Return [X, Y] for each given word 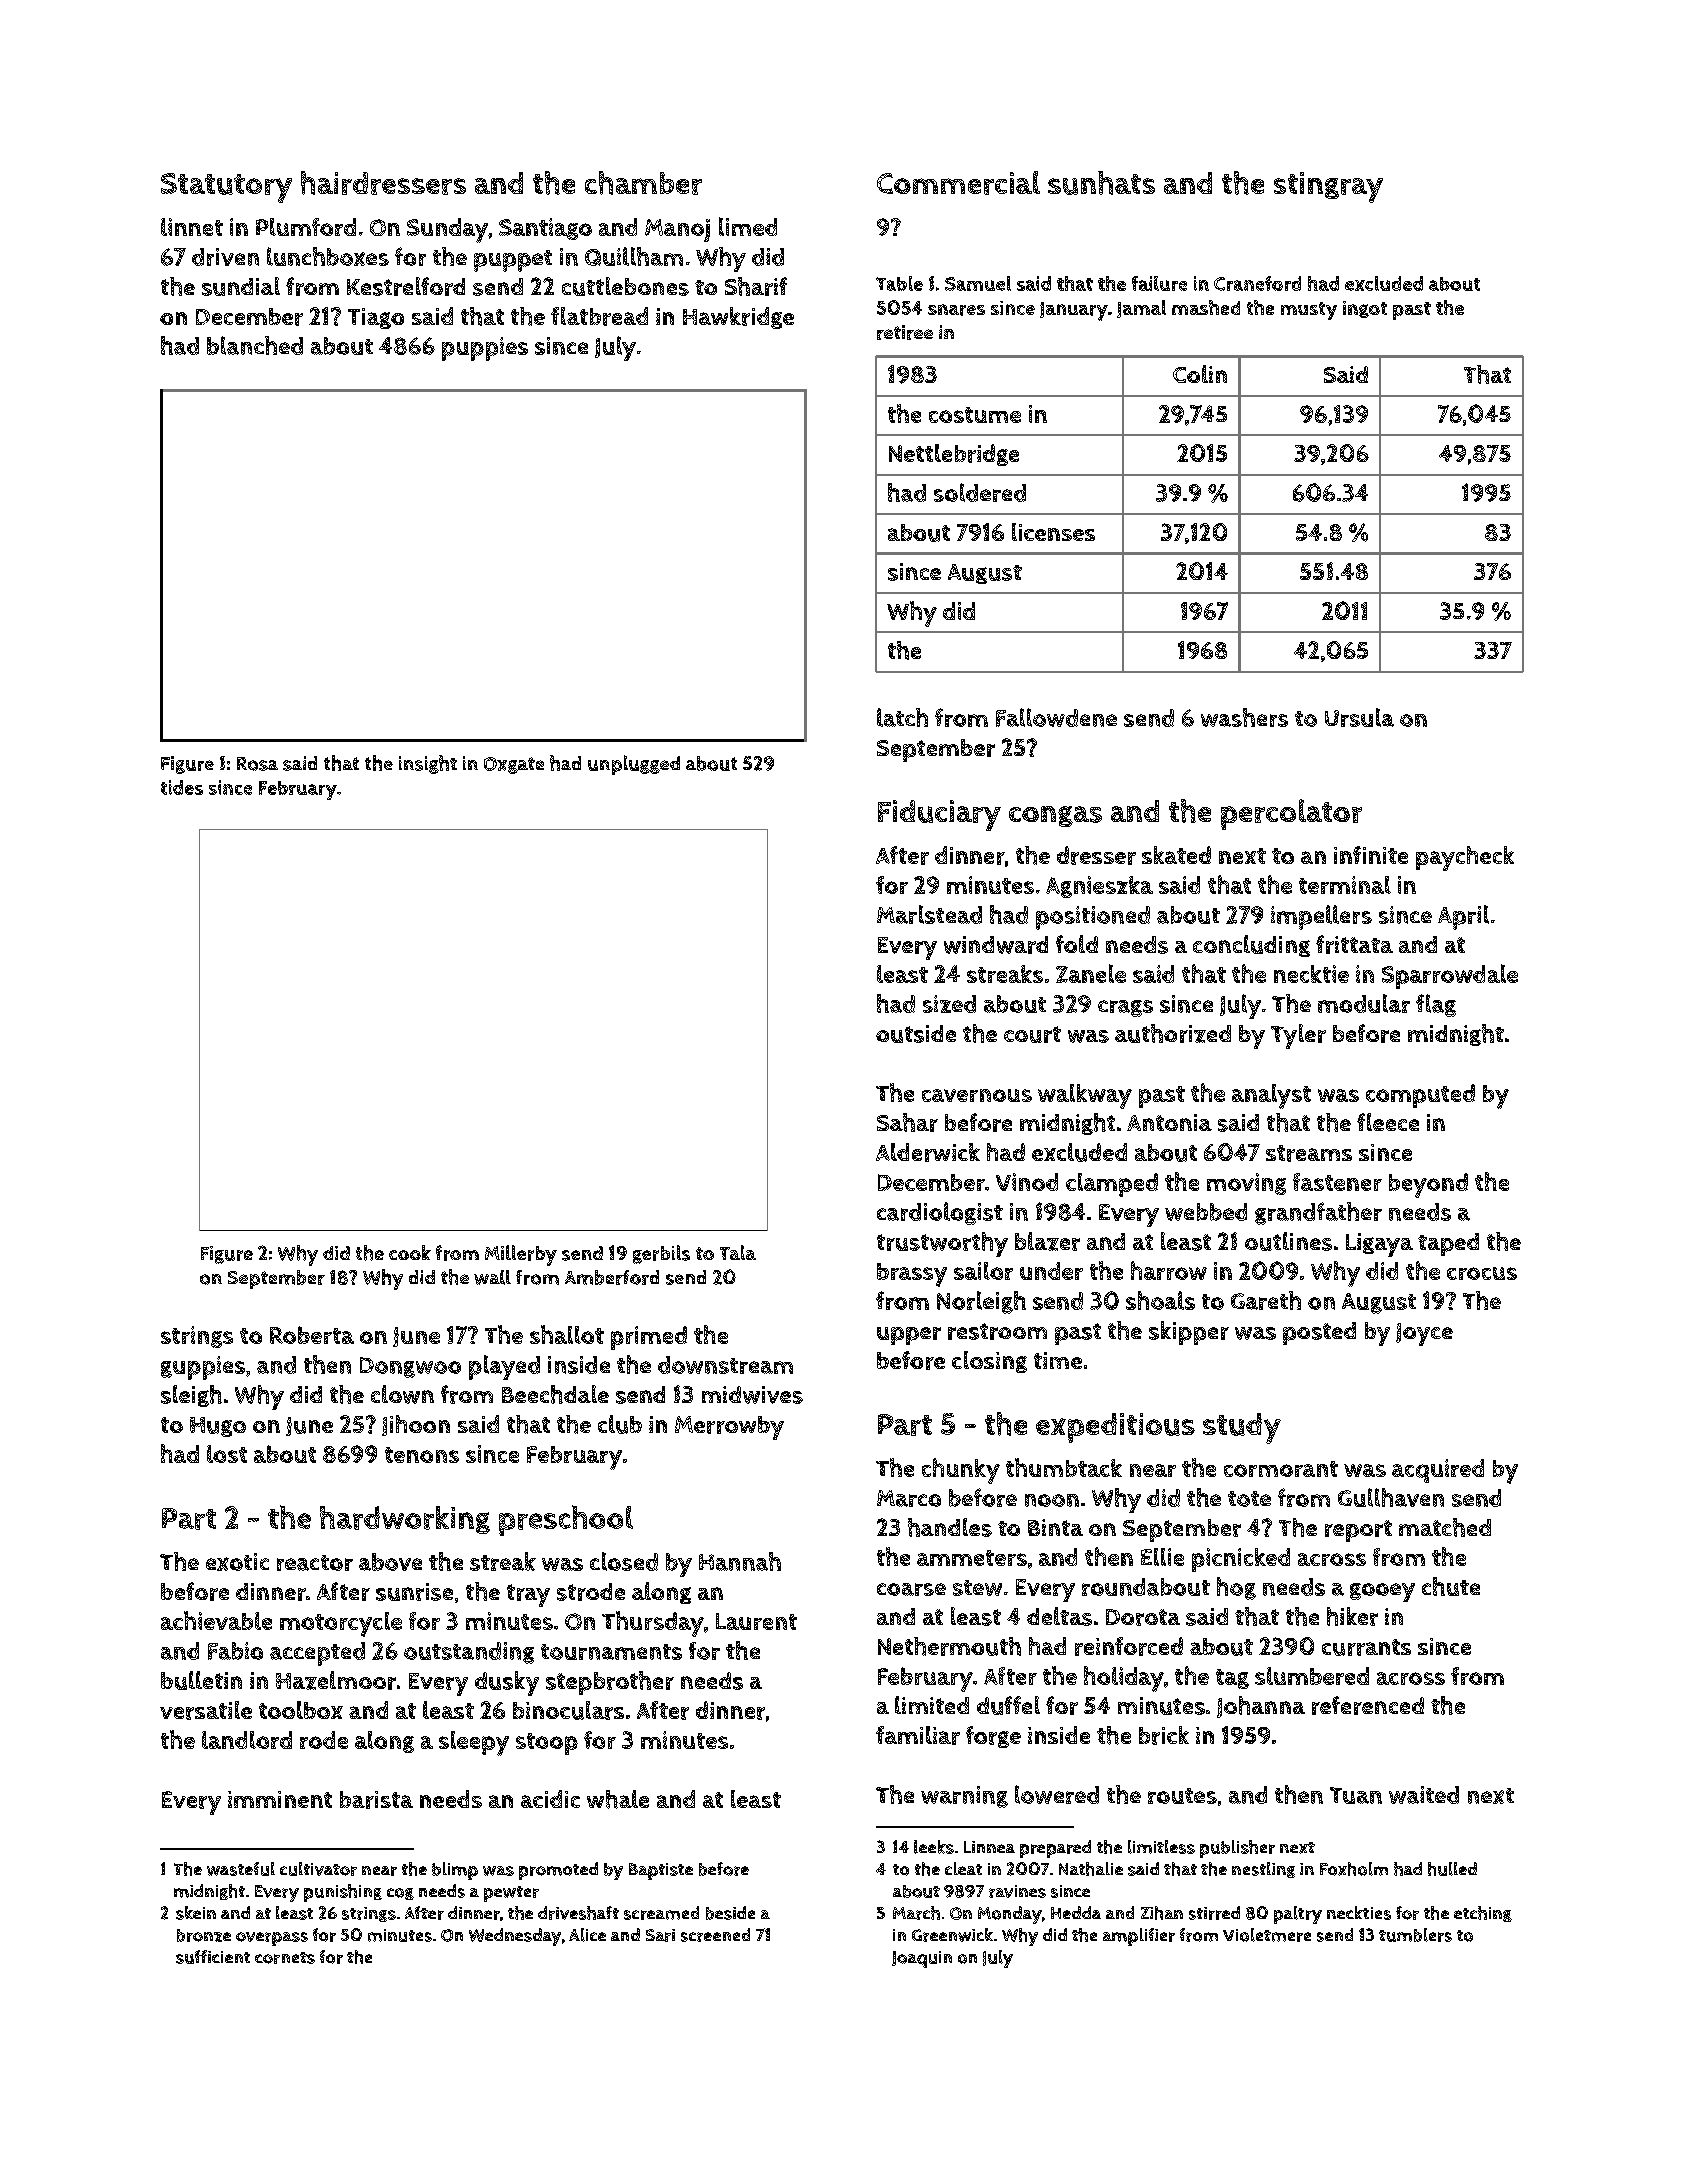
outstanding [469, 1653]
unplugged [634, 765]
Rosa [257, 764]
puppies [485, 349]
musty [1309, 311]
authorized [1173, 1033]
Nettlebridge [954, 455]
